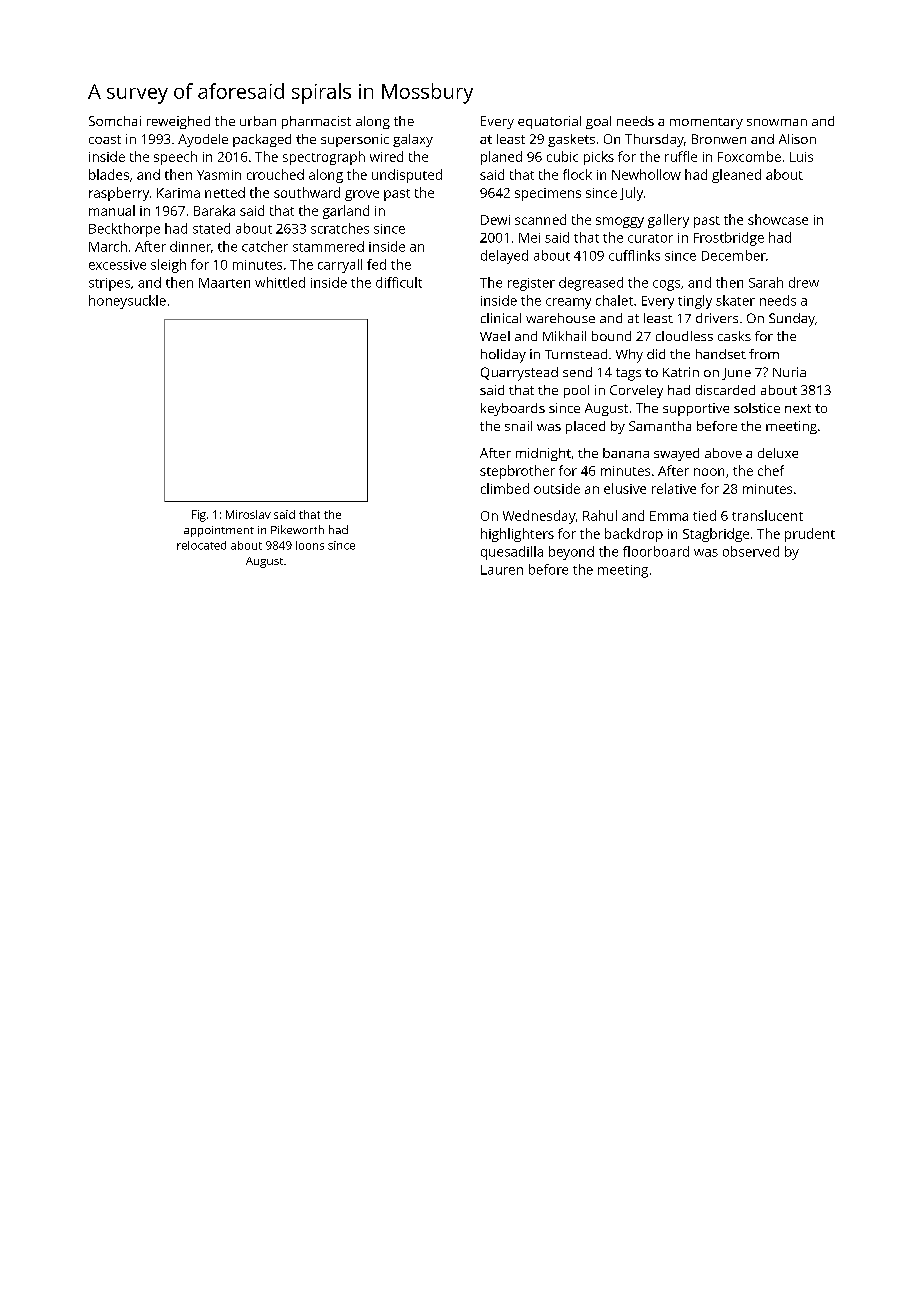 The image size is (924, 1308). Describe the element at coordinates (399, 282) in the screenshot. I see `difficult` at that location.
